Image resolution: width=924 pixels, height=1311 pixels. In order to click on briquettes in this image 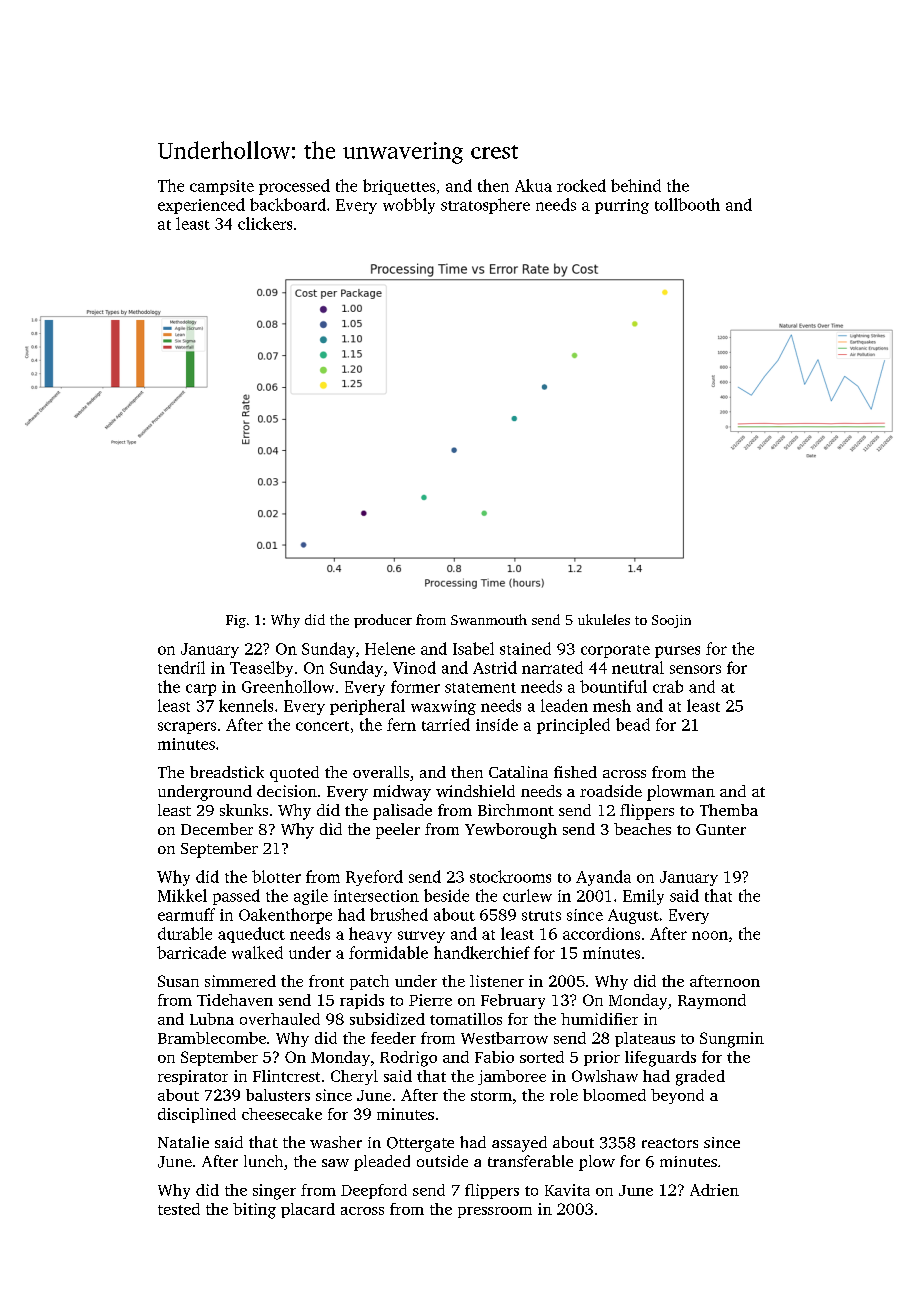, I will do `click(399, 187)`.
